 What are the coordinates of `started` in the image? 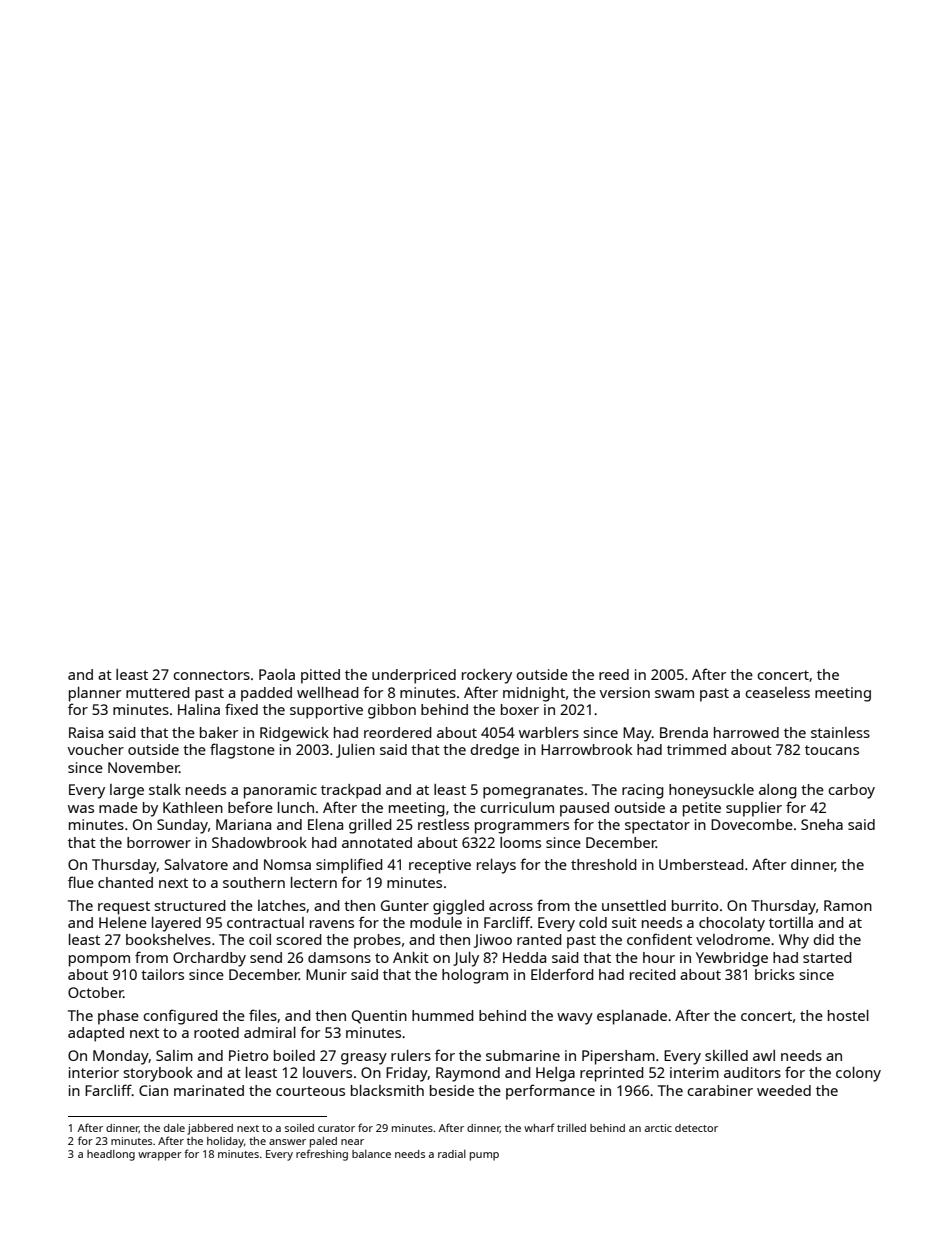 It's located at (827, 957).
